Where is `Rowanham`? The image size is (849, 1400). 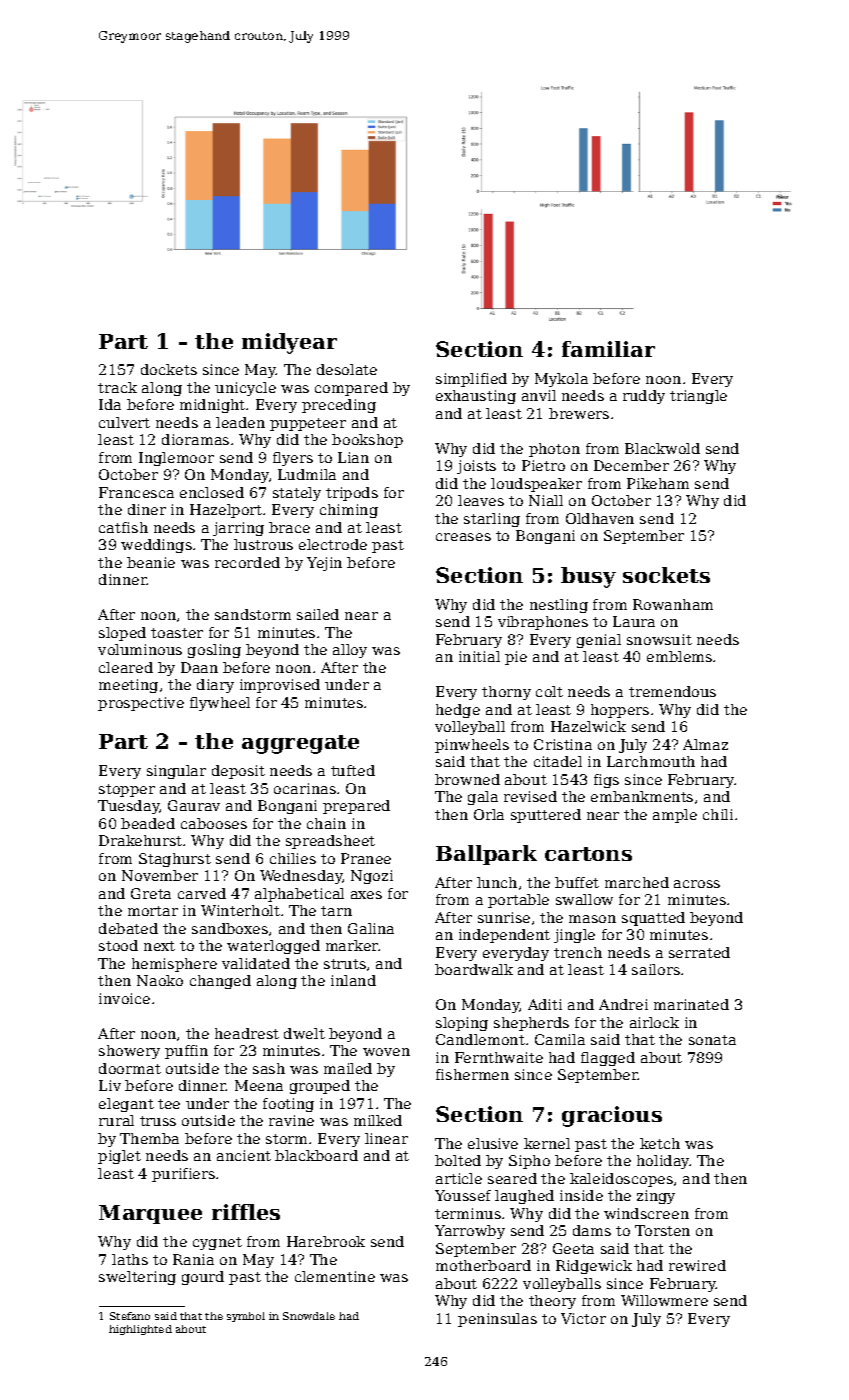
Rowanham is located at coordinates (673, 604).
